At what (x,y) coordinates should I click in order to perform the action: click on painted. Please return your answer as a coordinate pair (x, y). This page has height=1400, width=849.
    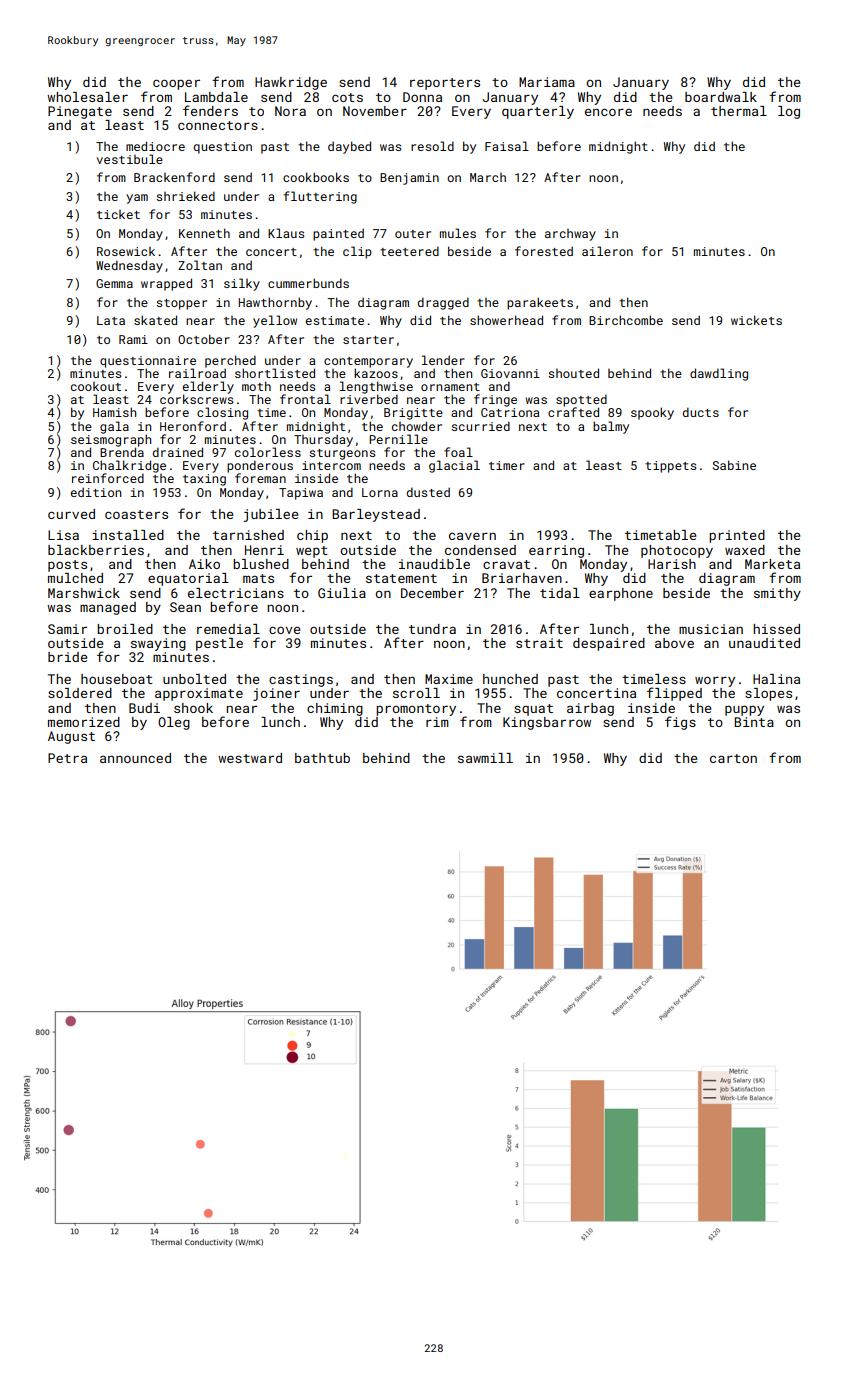
    Looking at the image, I should click on (338, 234).
